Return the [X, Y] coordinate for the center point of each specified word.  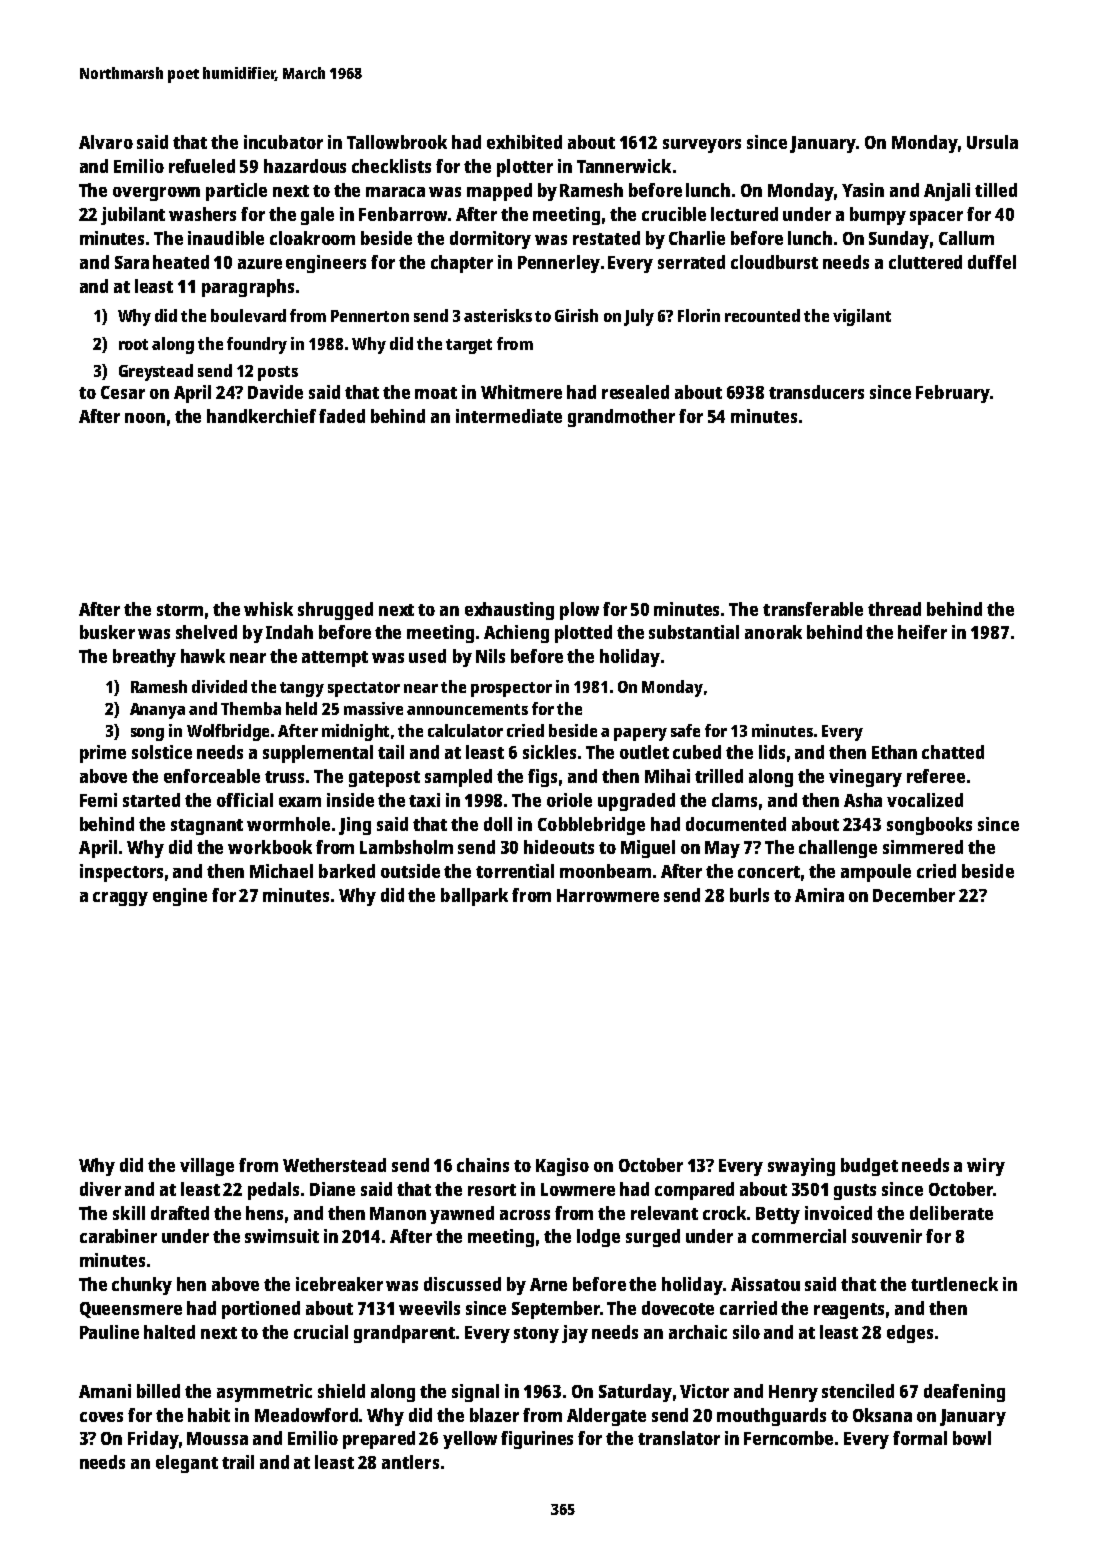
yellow [470, 1440]
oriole [569, 800]
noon [145, 418]
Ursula [992, 142]
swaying [801, 1167]
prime [103, 754]
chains [483, 1165]
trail [238, 1462]
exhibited [524, 142]
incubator [283, 142]
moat [436, 393]
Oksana [882, 1415]
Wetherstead [334, 1165]
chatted [953, 752]
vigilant [862, 317]
